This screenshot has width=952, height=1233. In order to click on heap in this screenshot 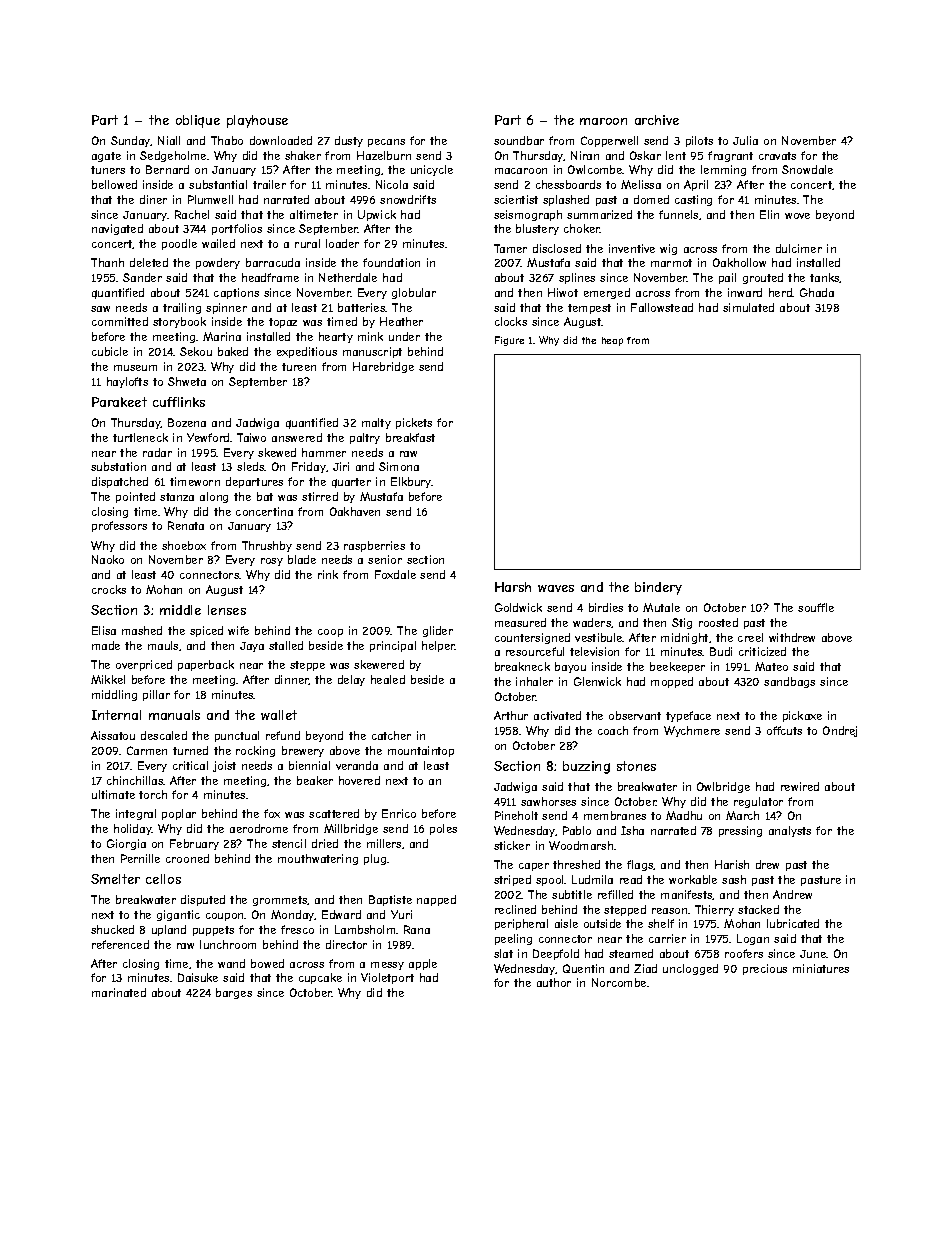, I will do `click(612, 341)`.
